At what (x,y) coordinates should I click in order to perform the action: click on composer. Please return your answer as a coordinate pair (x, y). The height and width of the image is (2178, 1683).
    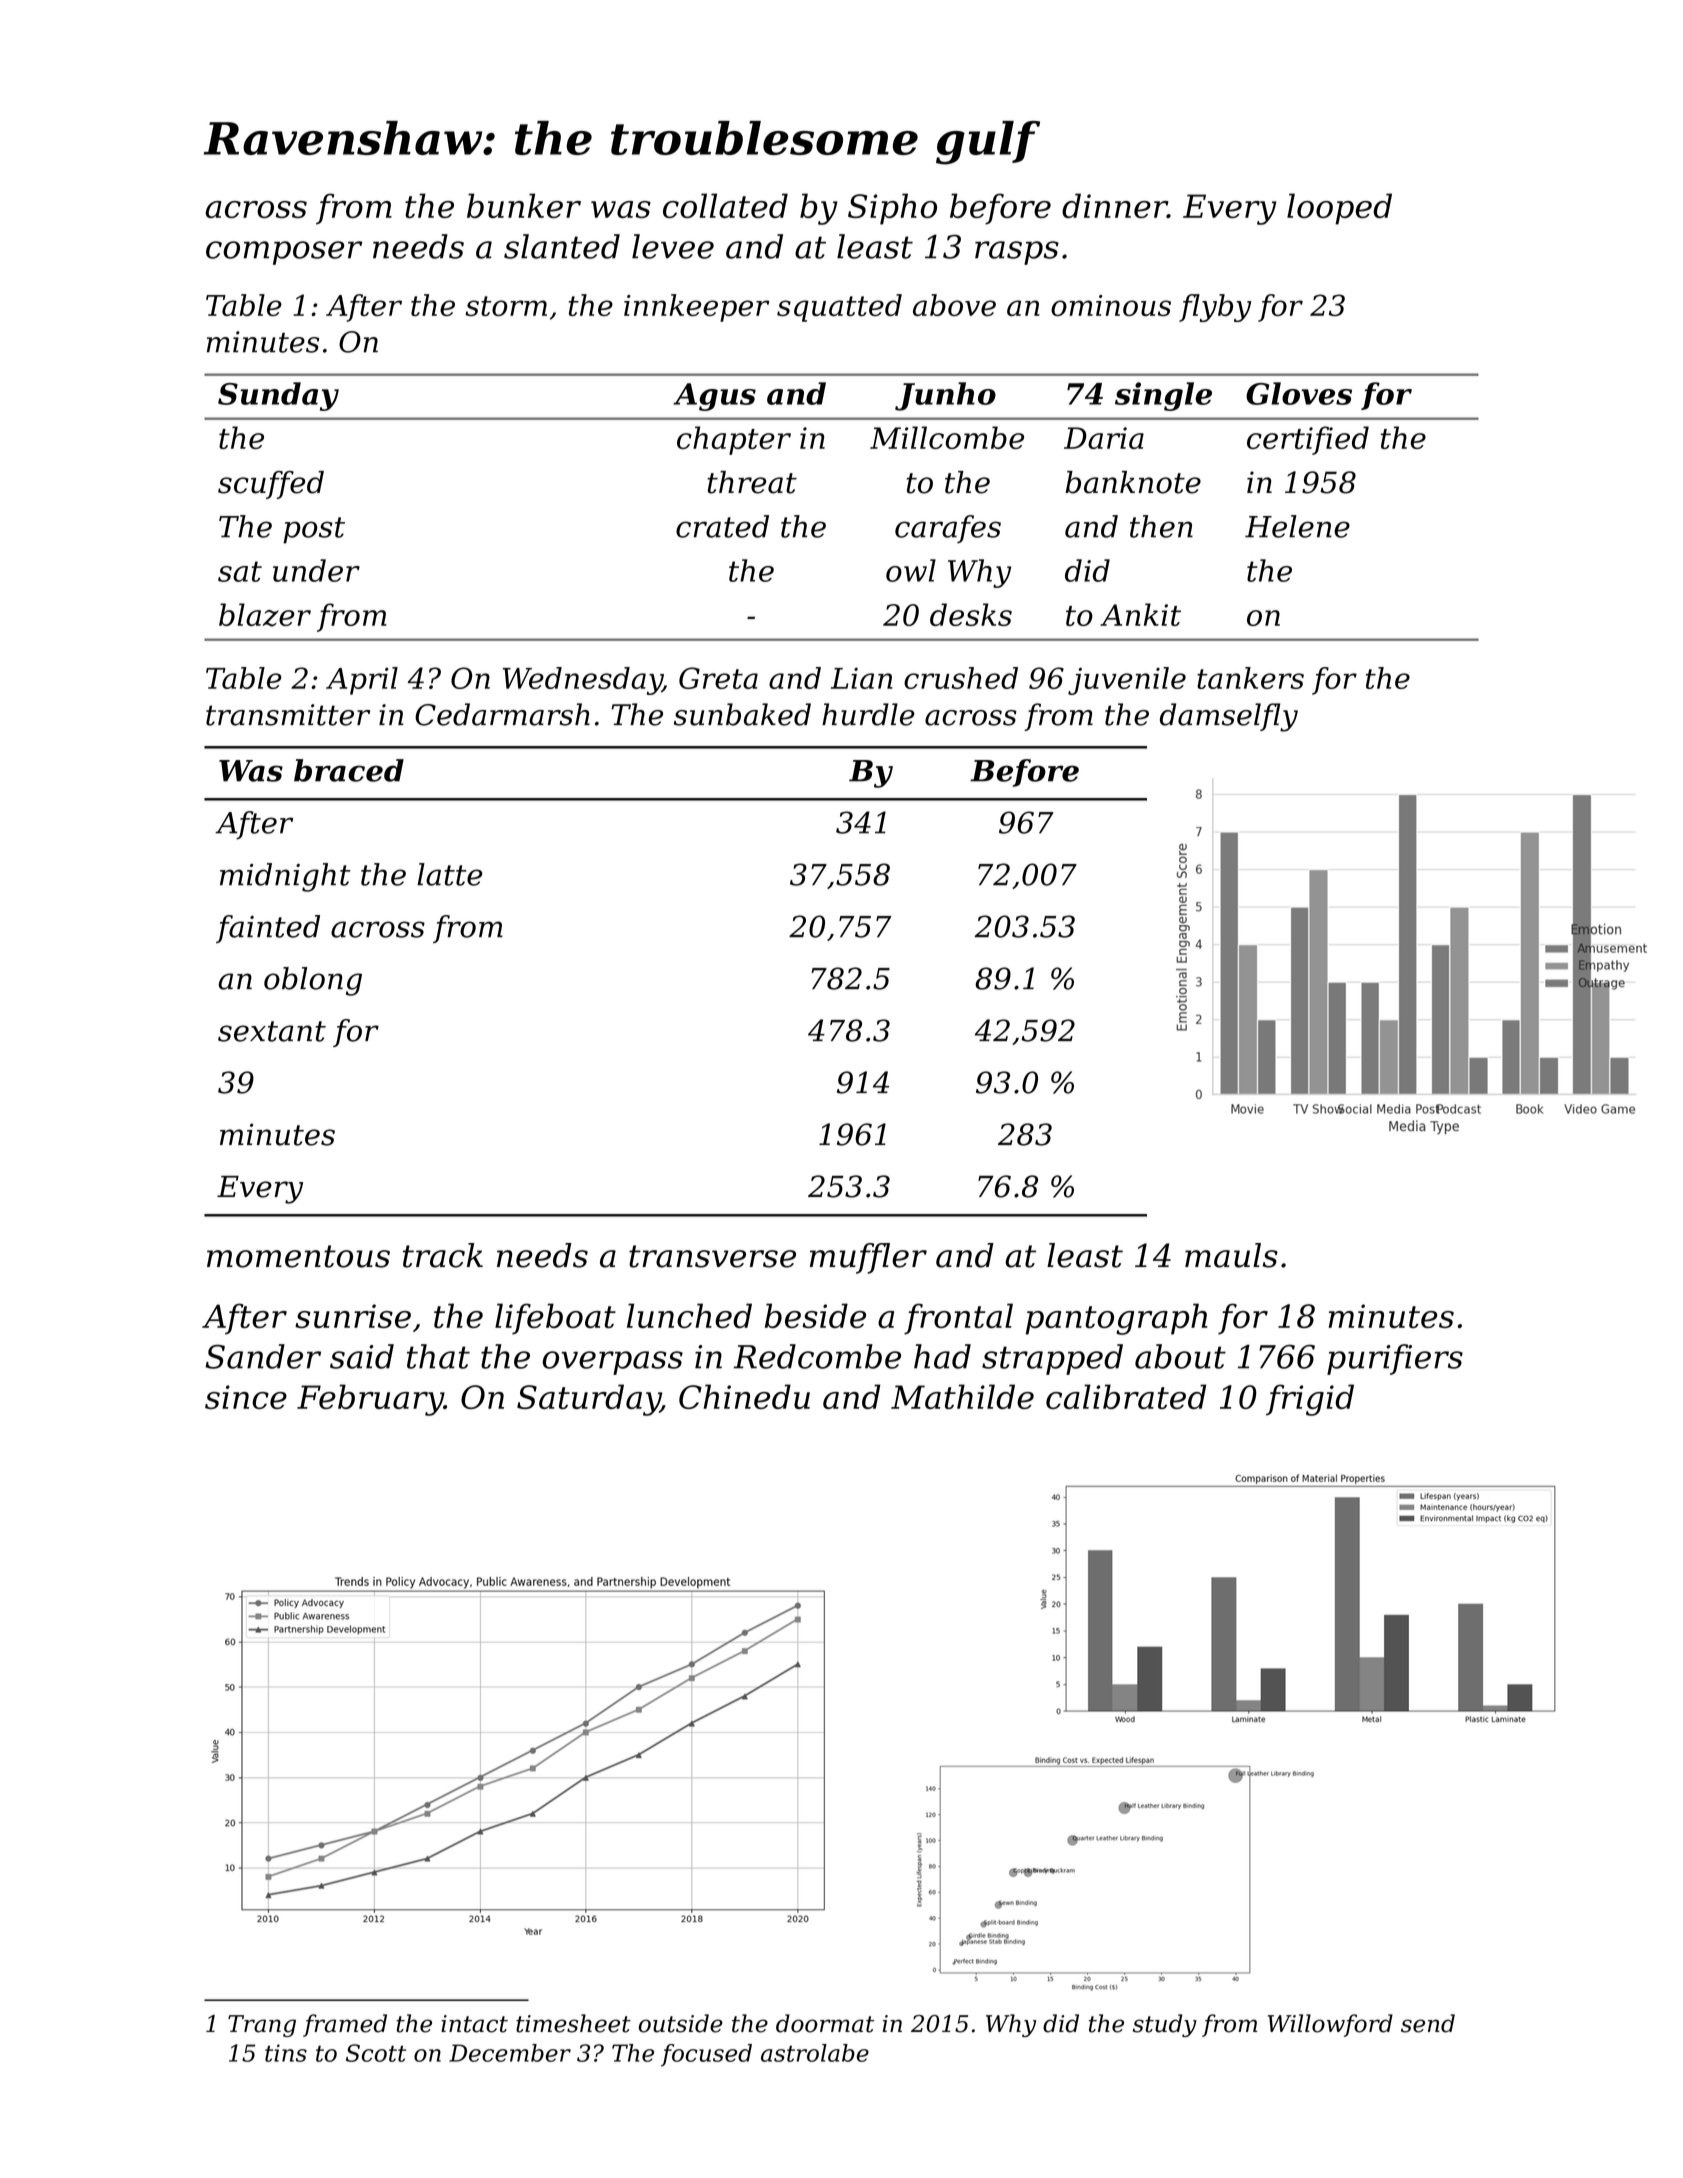
    Looking at the image, I should click on (284, 253).
